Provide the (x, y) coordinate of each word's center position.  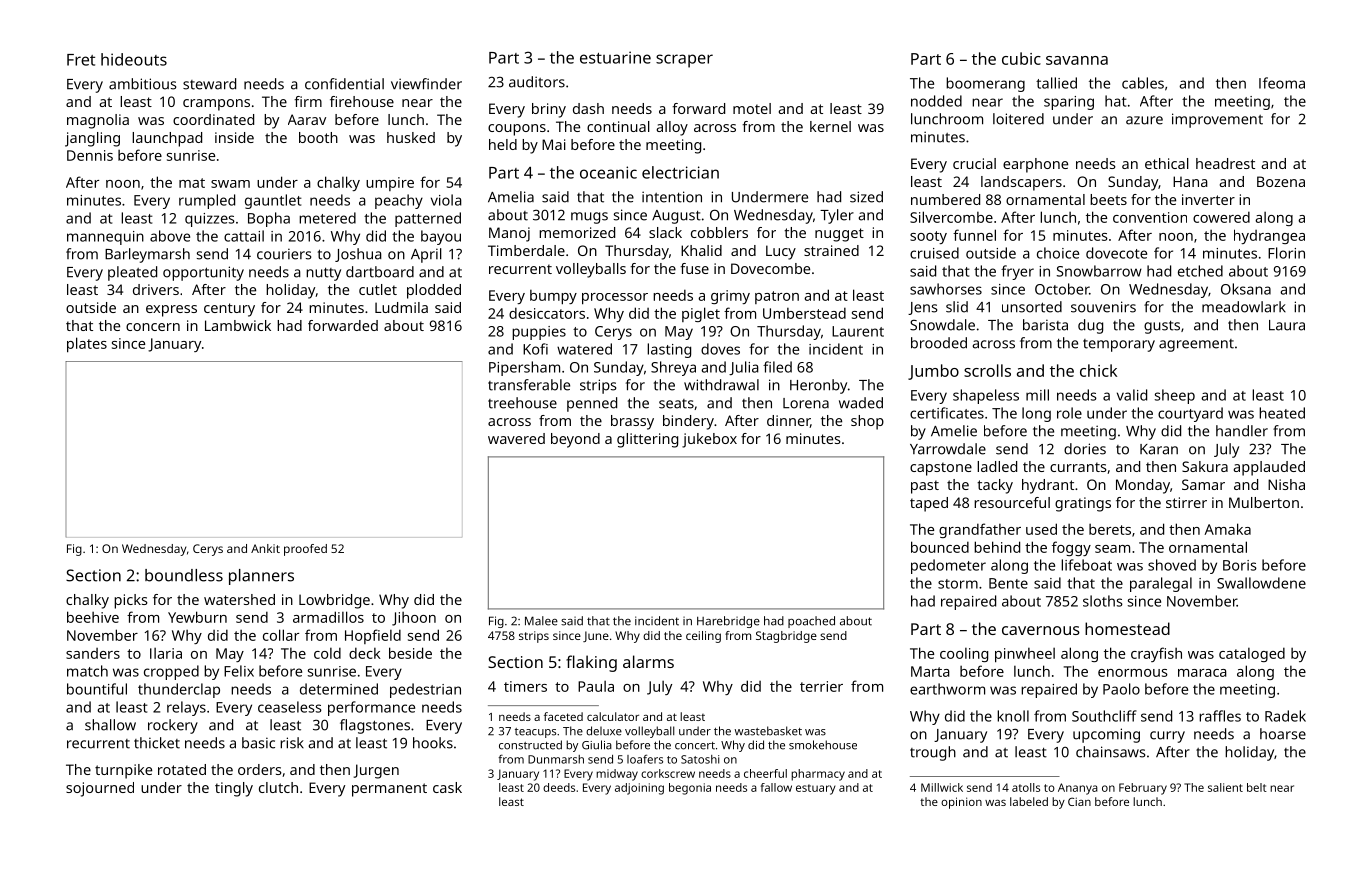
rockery (173, 726)
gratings (1083, 504)
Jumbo (933, 372)
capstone (941, 469)
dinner (788, 421)
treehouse (522, 403)
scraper (684, 61)
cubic (1021, 58)
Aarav (307, 119)
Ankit (265, 548)
